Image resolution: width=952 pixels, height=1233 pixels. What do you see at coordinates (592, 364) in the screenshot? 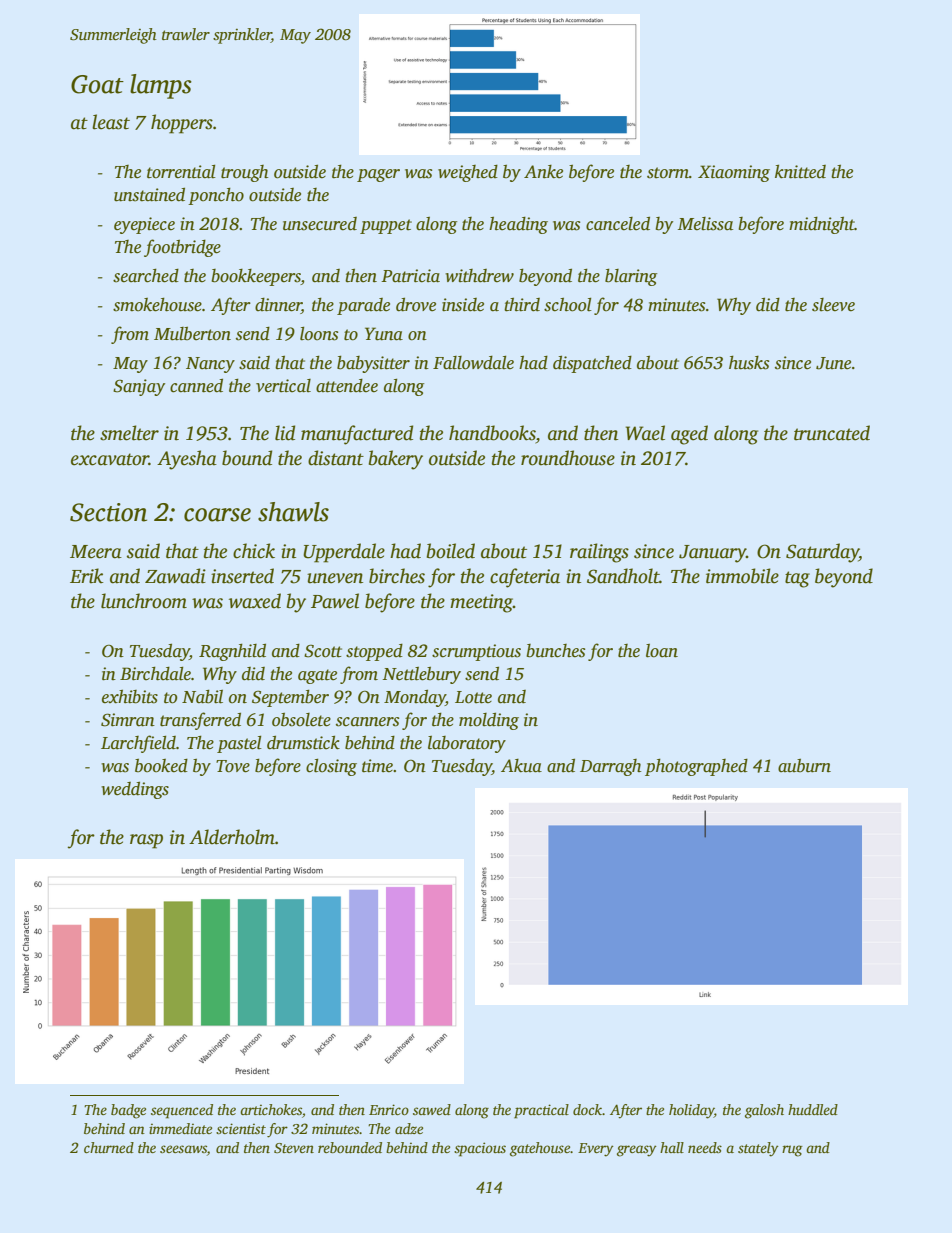
I see `dispatched` at bounding box center [592, 364].
